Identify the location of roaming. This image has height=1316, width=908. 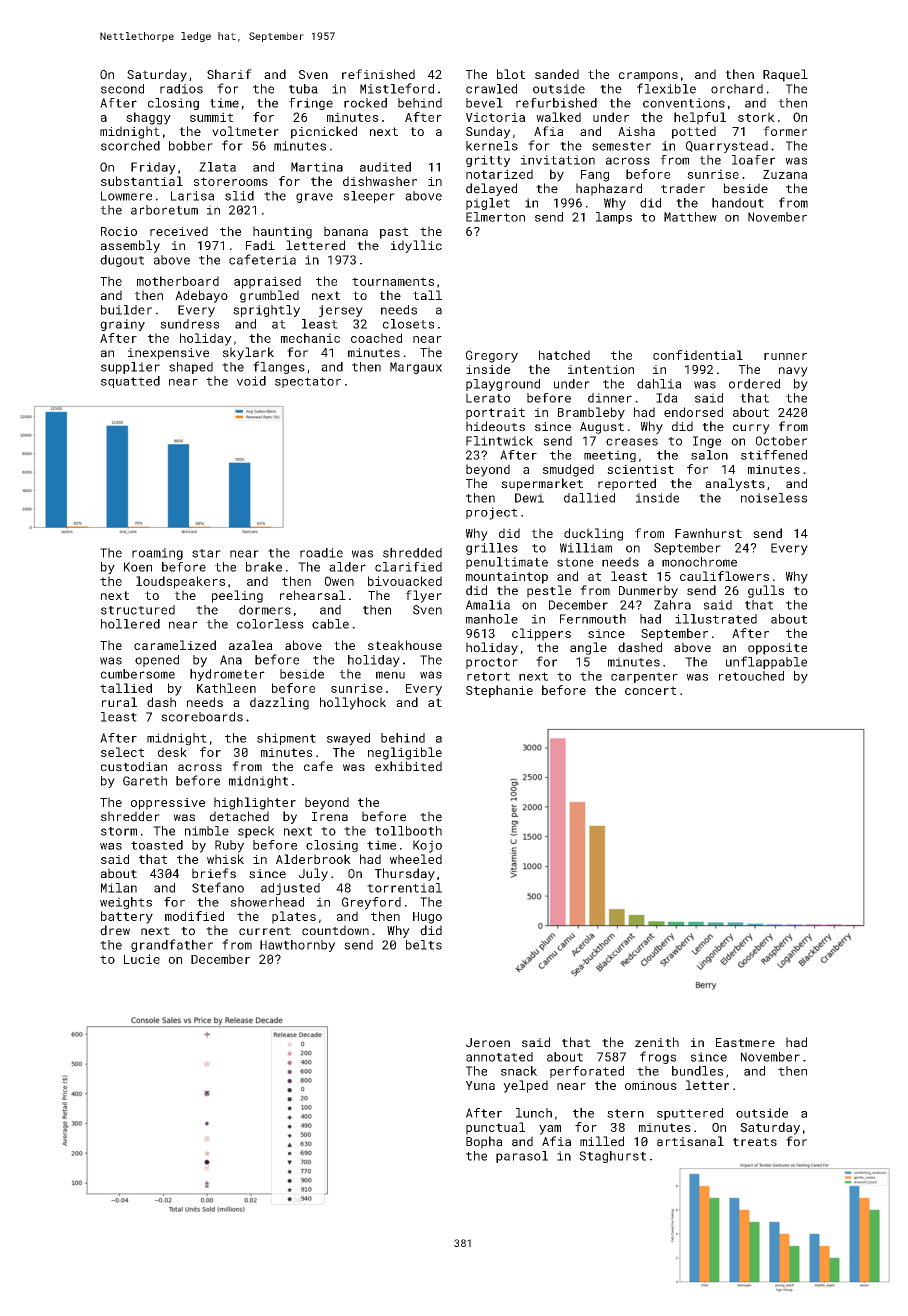
(157, 554).
